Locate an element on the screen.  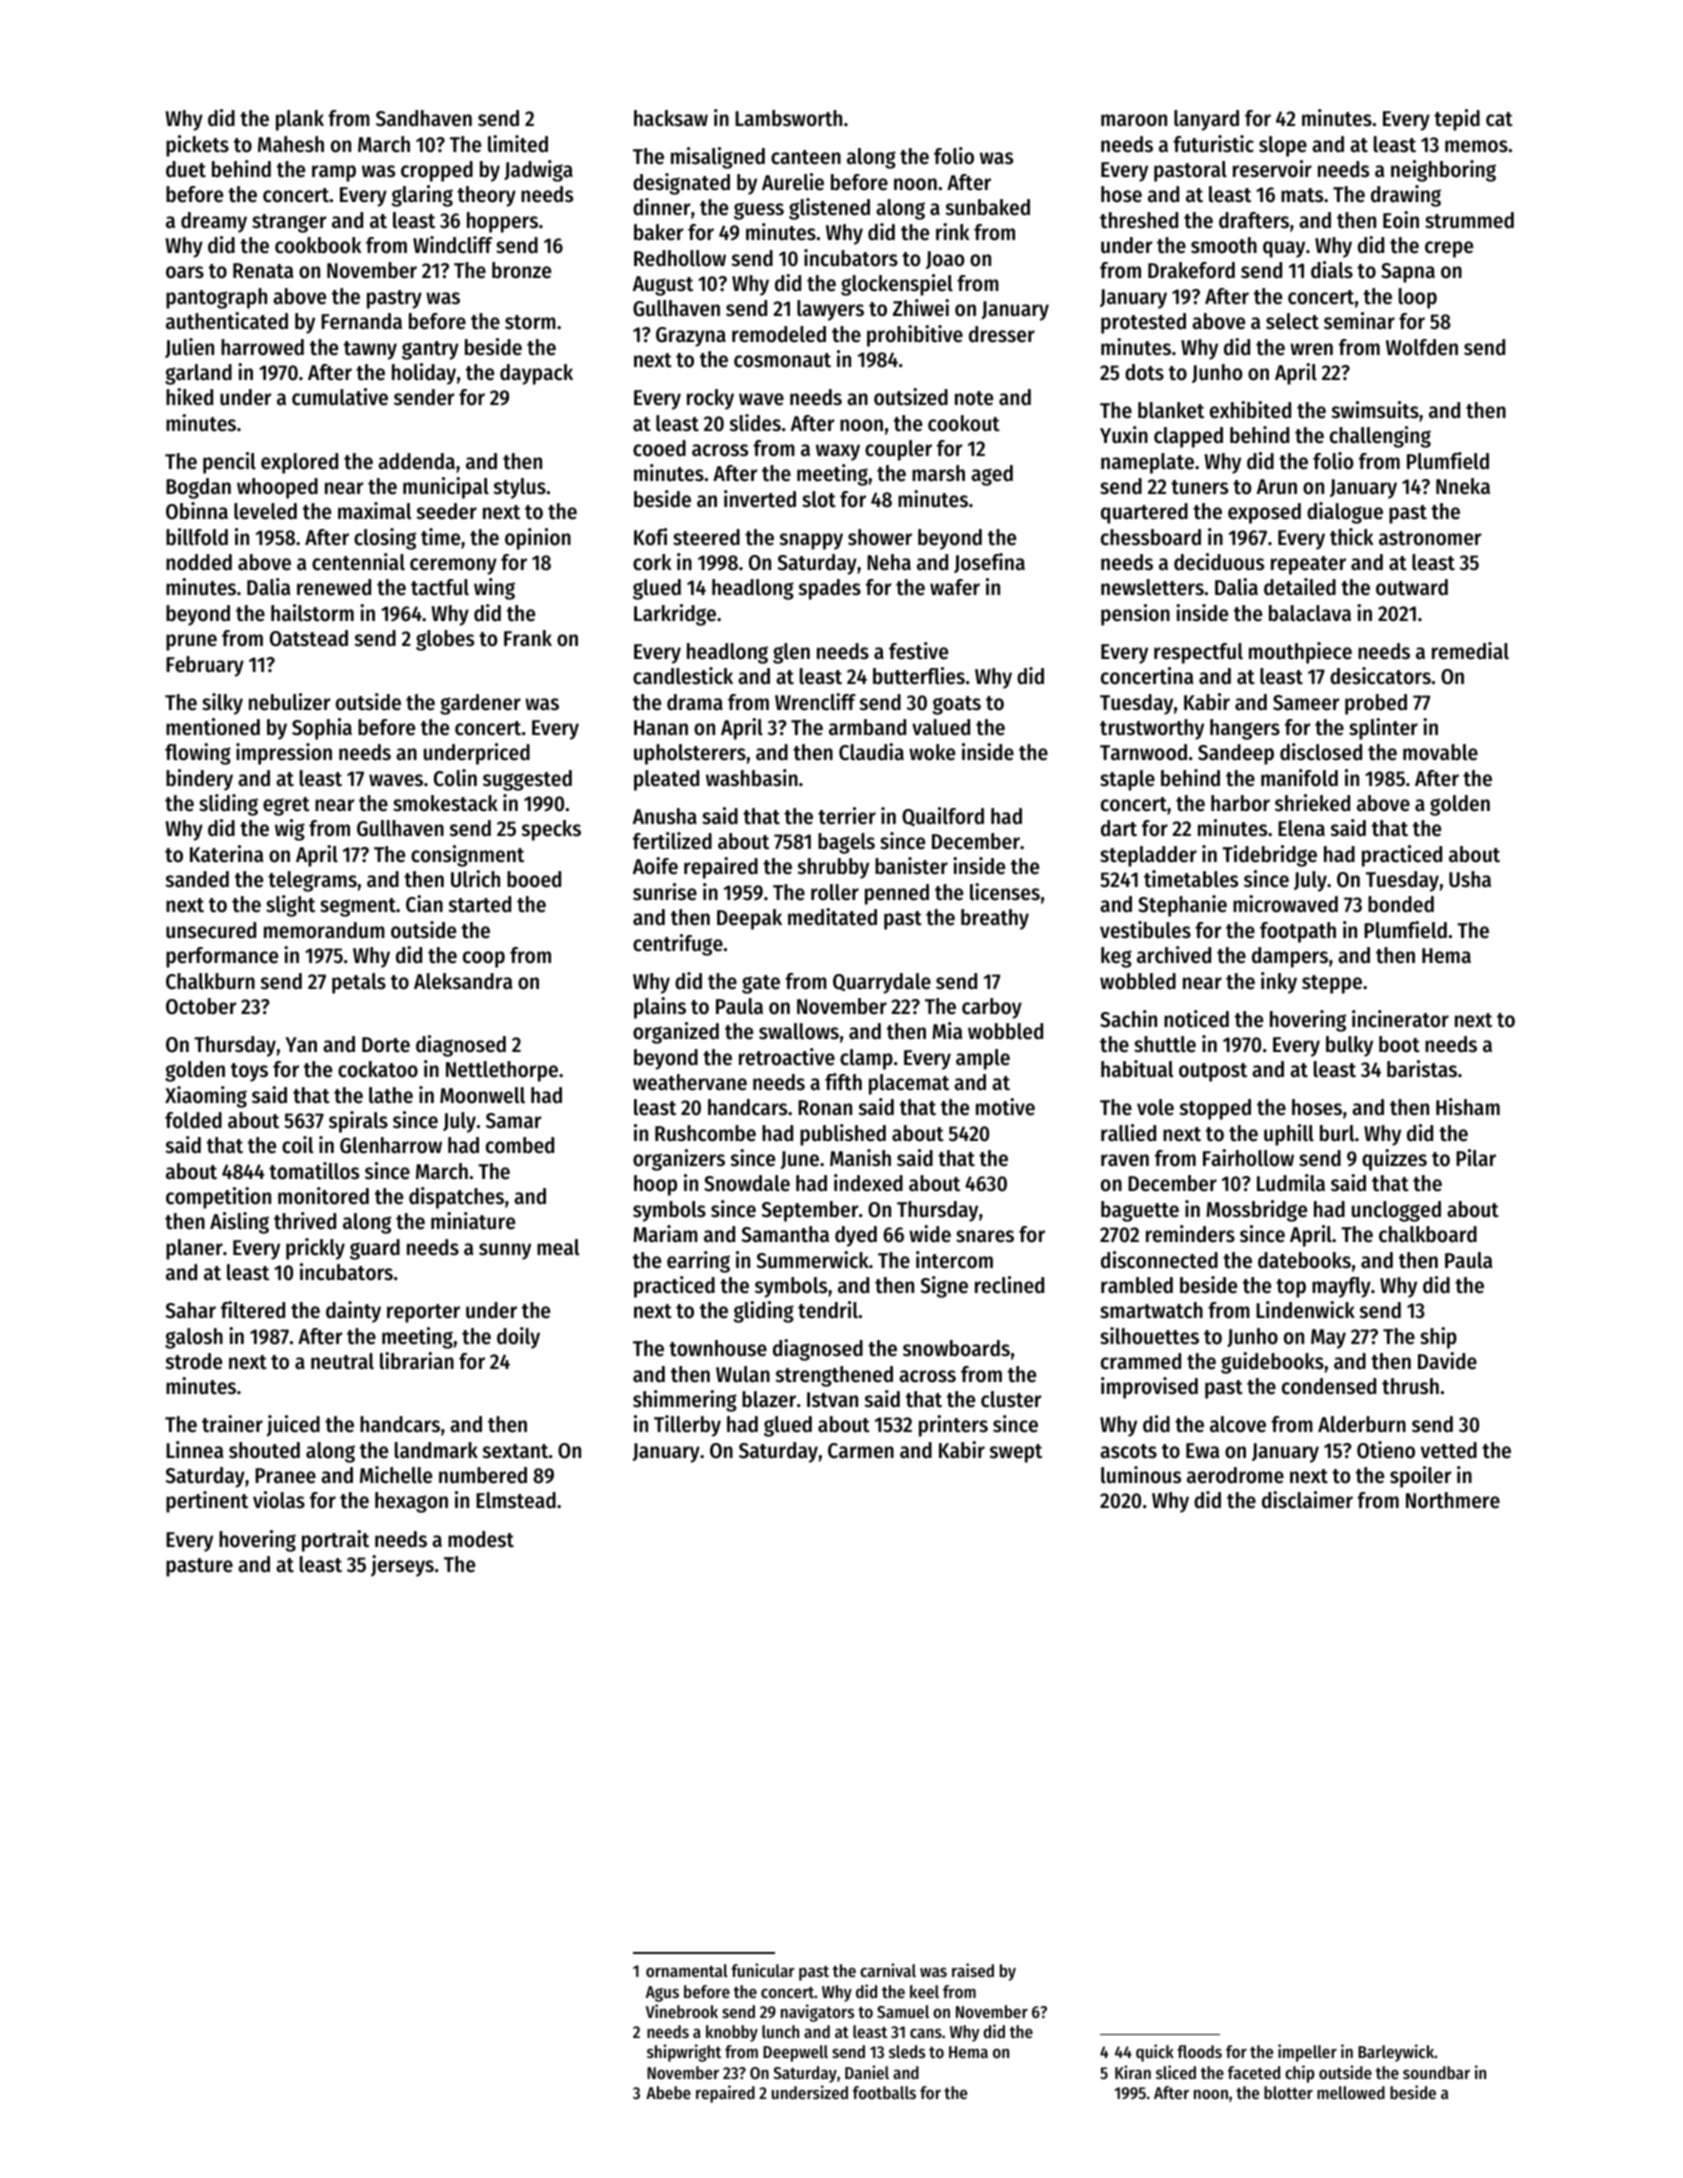
October is located at coordinates (201, 1006).
